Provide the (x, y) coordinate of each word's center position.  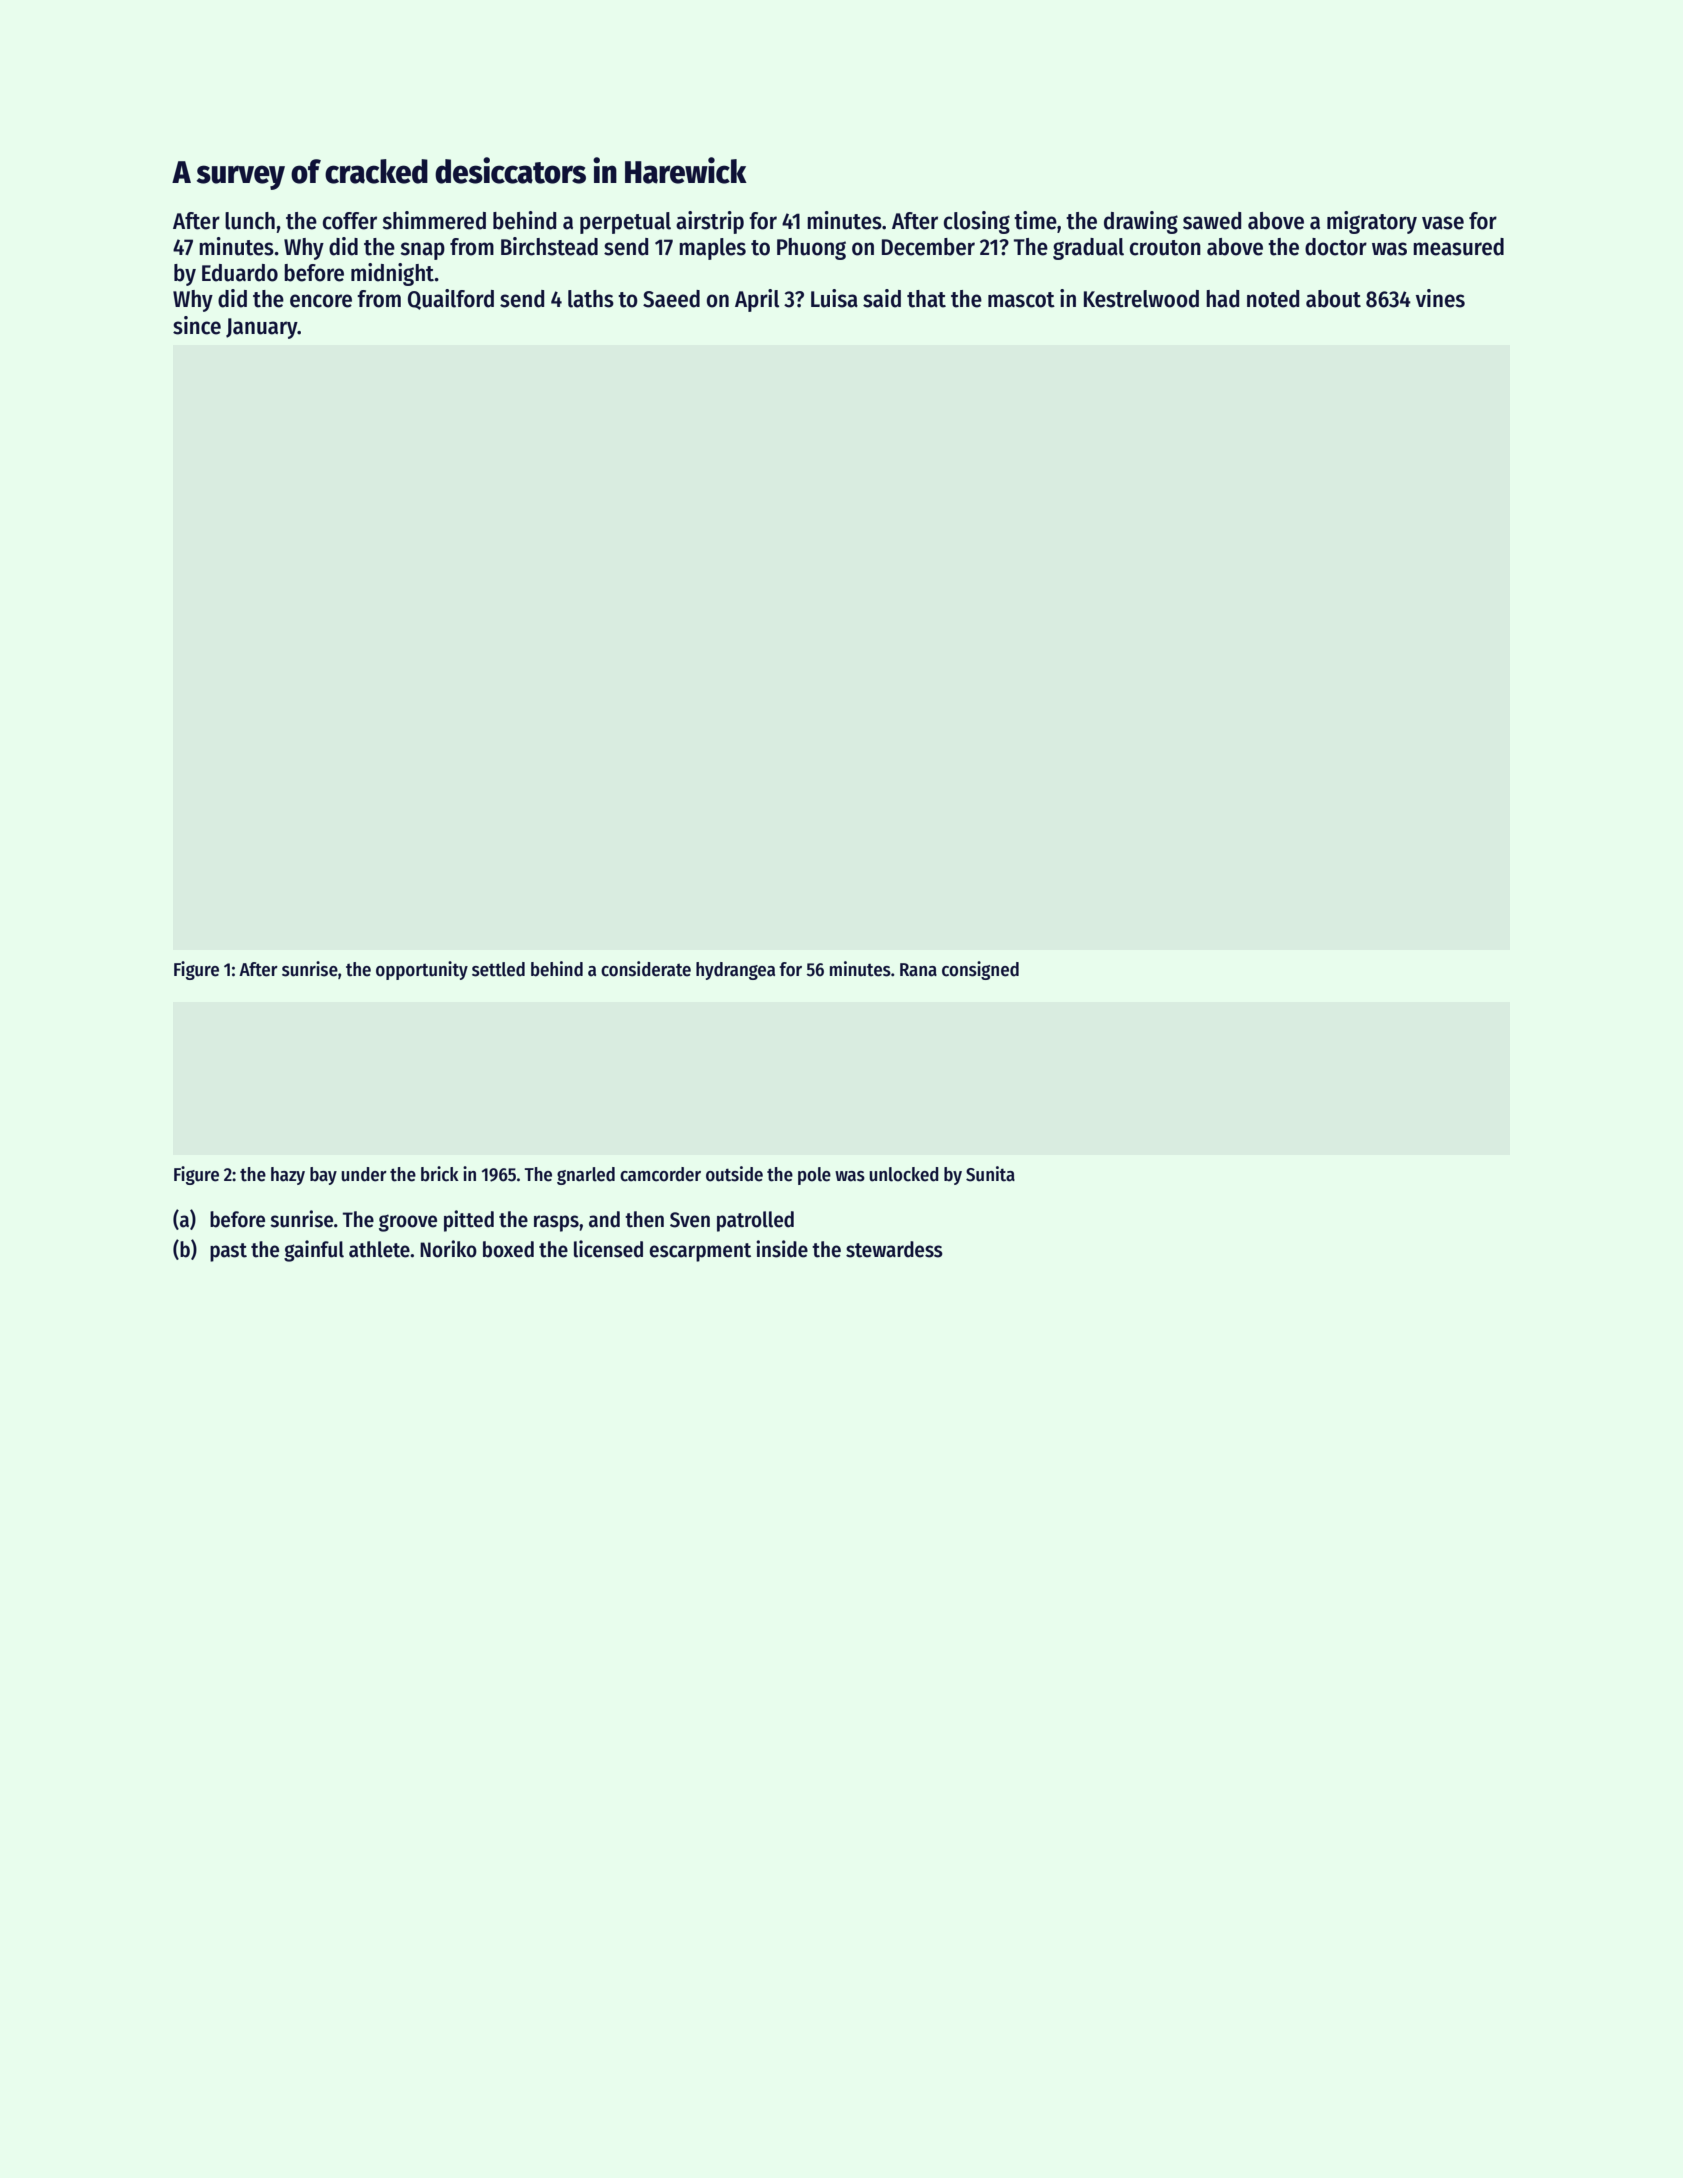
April (757, 300)
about (1333, 299)
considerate (646, 969)
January (262, 328)
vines (1440, 298)
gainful (314, 1251)
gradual (1088, 249)
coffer (350, 221)
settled (498, 969)
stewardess (894, 1249)
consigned (980, 970)
